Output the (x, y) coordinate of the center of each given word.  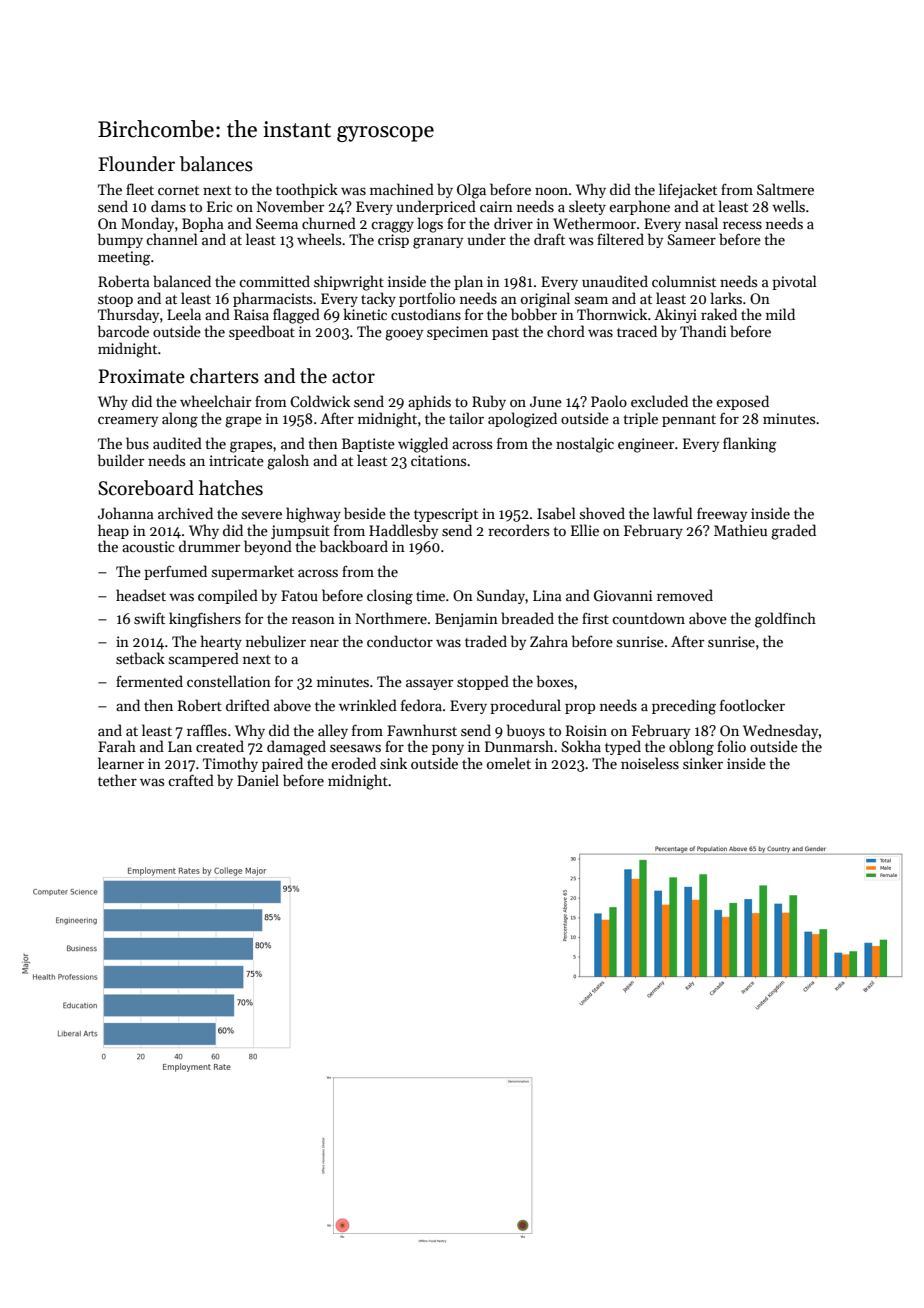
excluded (659, 401)
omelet (509, 763)
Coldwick (320, 401)
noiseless (650, 763)
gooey (404, 335)
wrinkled (368, 705)
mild (780, 314)
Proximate (141, 376)
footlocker (752, 705)
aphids (429, 402)
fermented (149, 681)
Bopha (203, 224)
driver (513, 223)
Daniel (258, 780)
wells (788, 206)
